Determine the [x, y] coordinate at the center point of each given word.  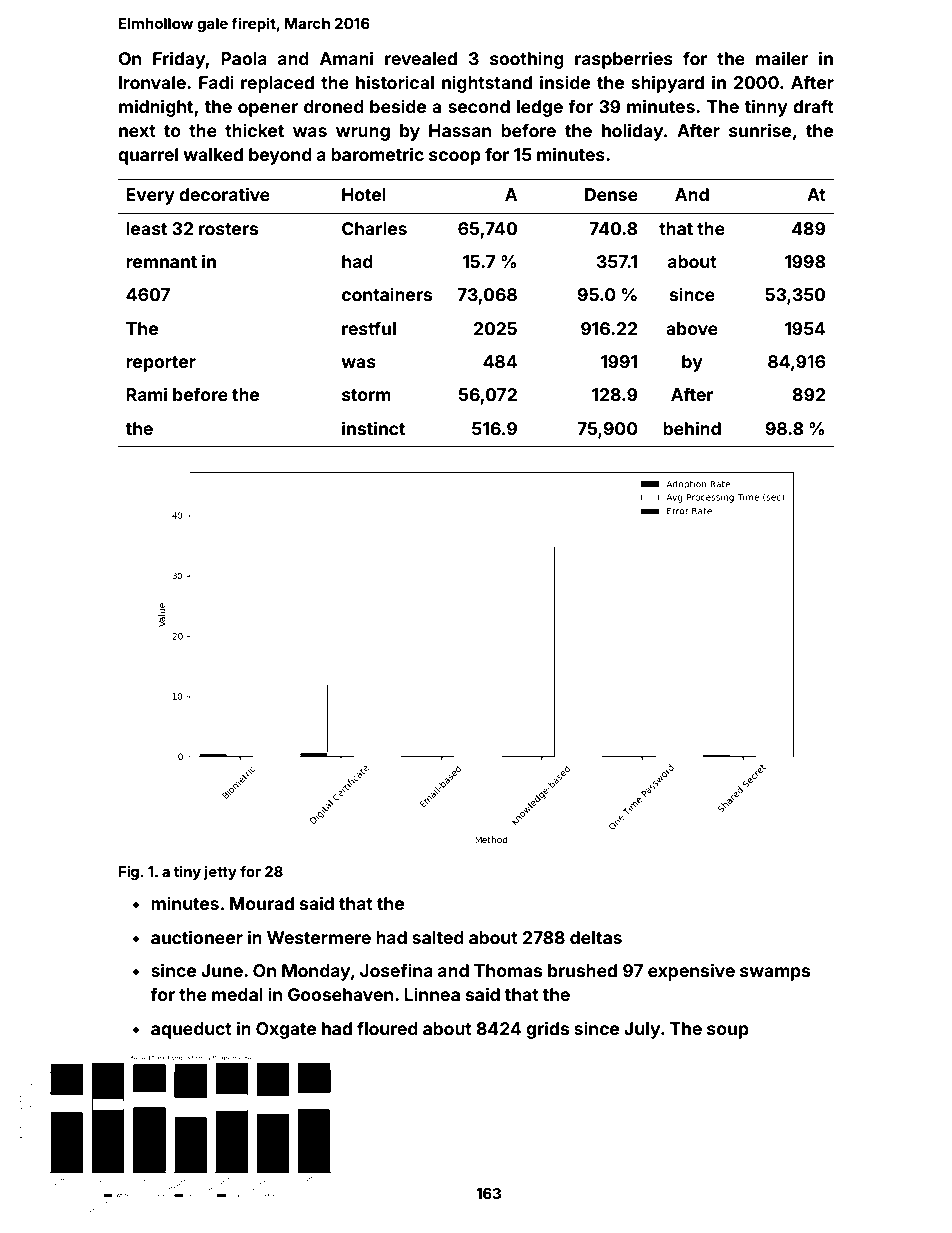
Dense [611, 194]
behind [692, 428]
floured [387, 1028]
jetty [220, 873]
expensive [691, 972]
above [692, 328]
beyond [280, 156]
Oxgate [286, 1030]
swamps [775, 974]
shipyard [667, 84]
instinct [373, 428]
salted [438, 937]
